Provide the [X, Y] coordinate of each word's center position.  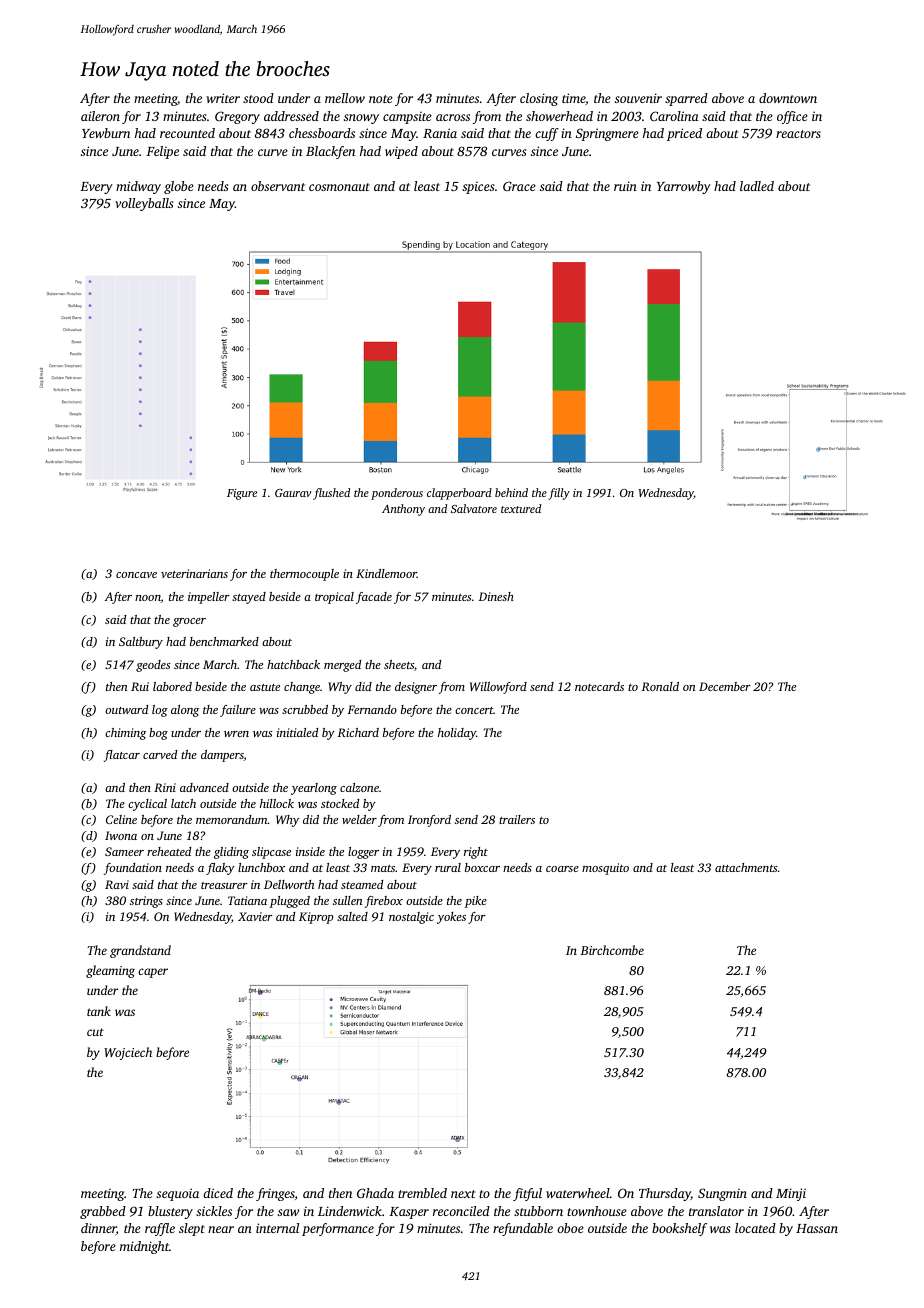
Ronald [660, 686]
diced [218, 1193]
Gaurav [293, 493]
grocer [189, 622]
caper [153, 973]
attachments [746, 867]
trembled [422, 1193]
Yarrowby [684, 187]
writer [223, 98]
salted [352, 916]
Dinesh [496, 596]
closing [539, 99]
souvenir [638, 98]
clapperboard [459, 494]
